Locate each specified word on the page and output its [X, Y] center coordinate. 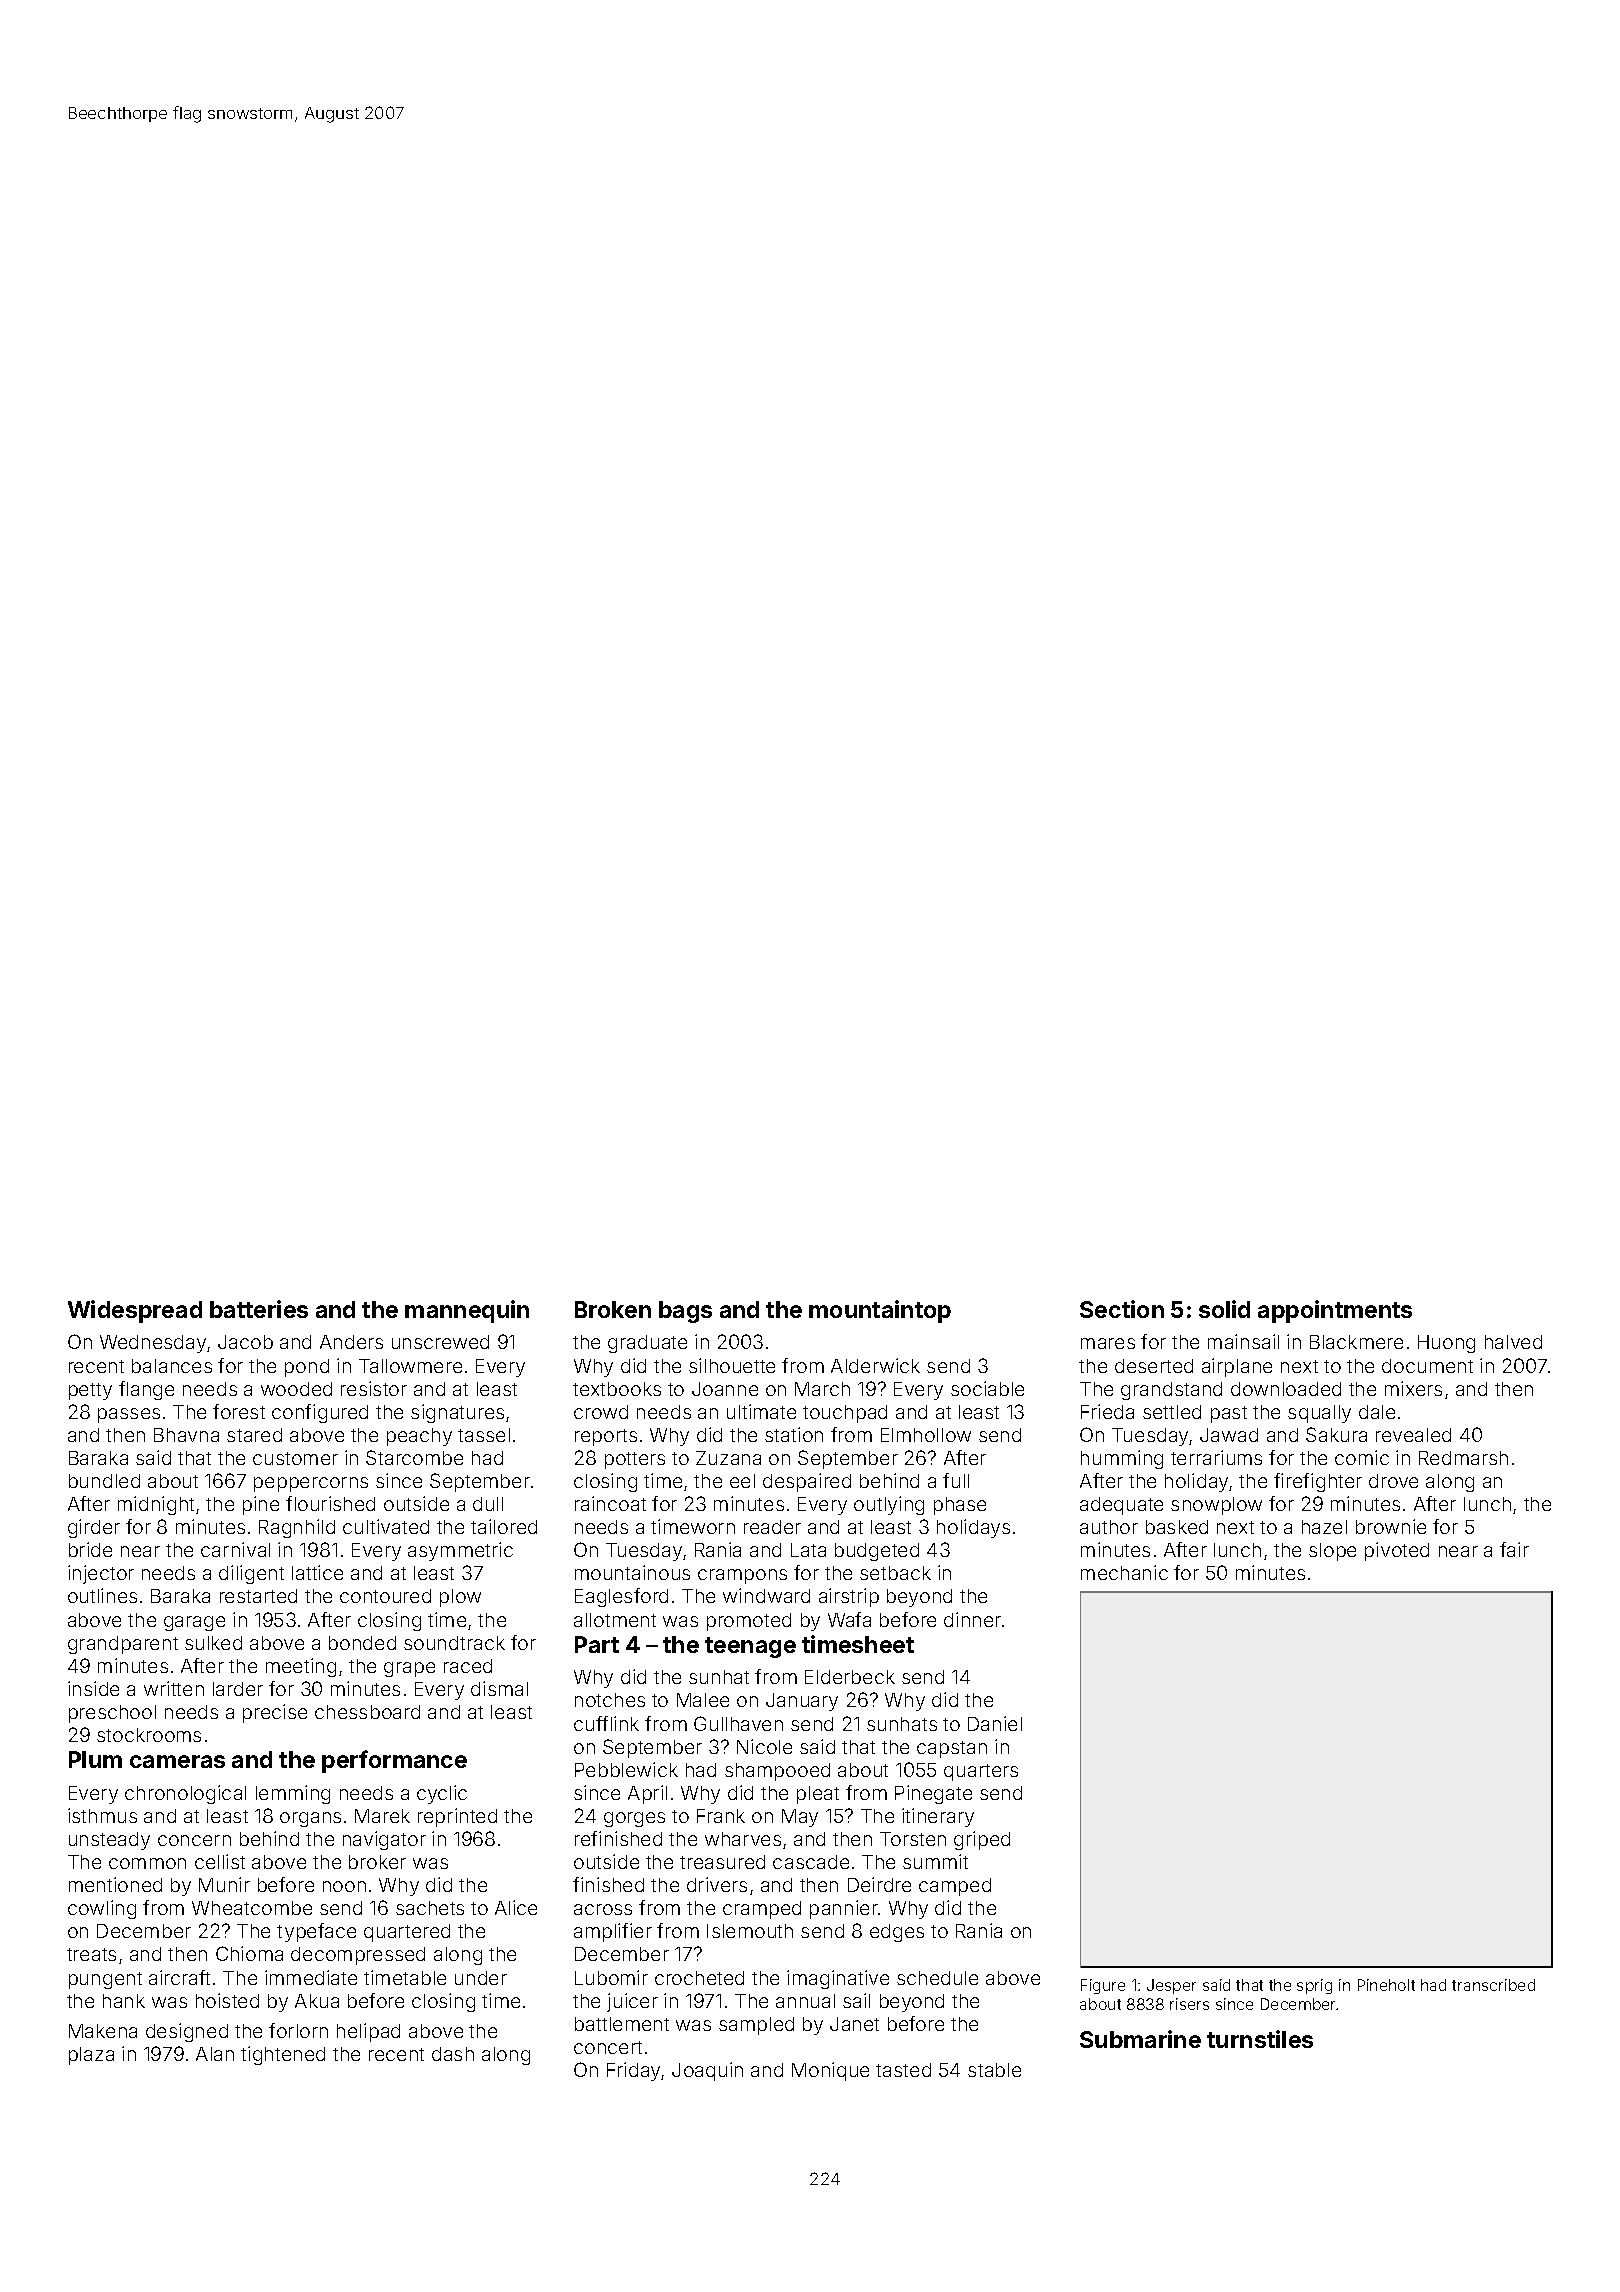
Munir [224, 1884]
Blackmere [1356, 1342]
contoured [385, 1596]
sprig [1314, 1986]
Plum [95, 1759]
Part [597, 1644]
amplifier [613, 1932]
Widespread [135, 1311]
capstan [952, 1749]
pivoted [1397, 1551]
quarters [981, 1772]
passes [129, 1415]
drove [1393, 1481]
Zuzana [728, 1458]
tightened [283, 2055]
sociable [987, 1388]
